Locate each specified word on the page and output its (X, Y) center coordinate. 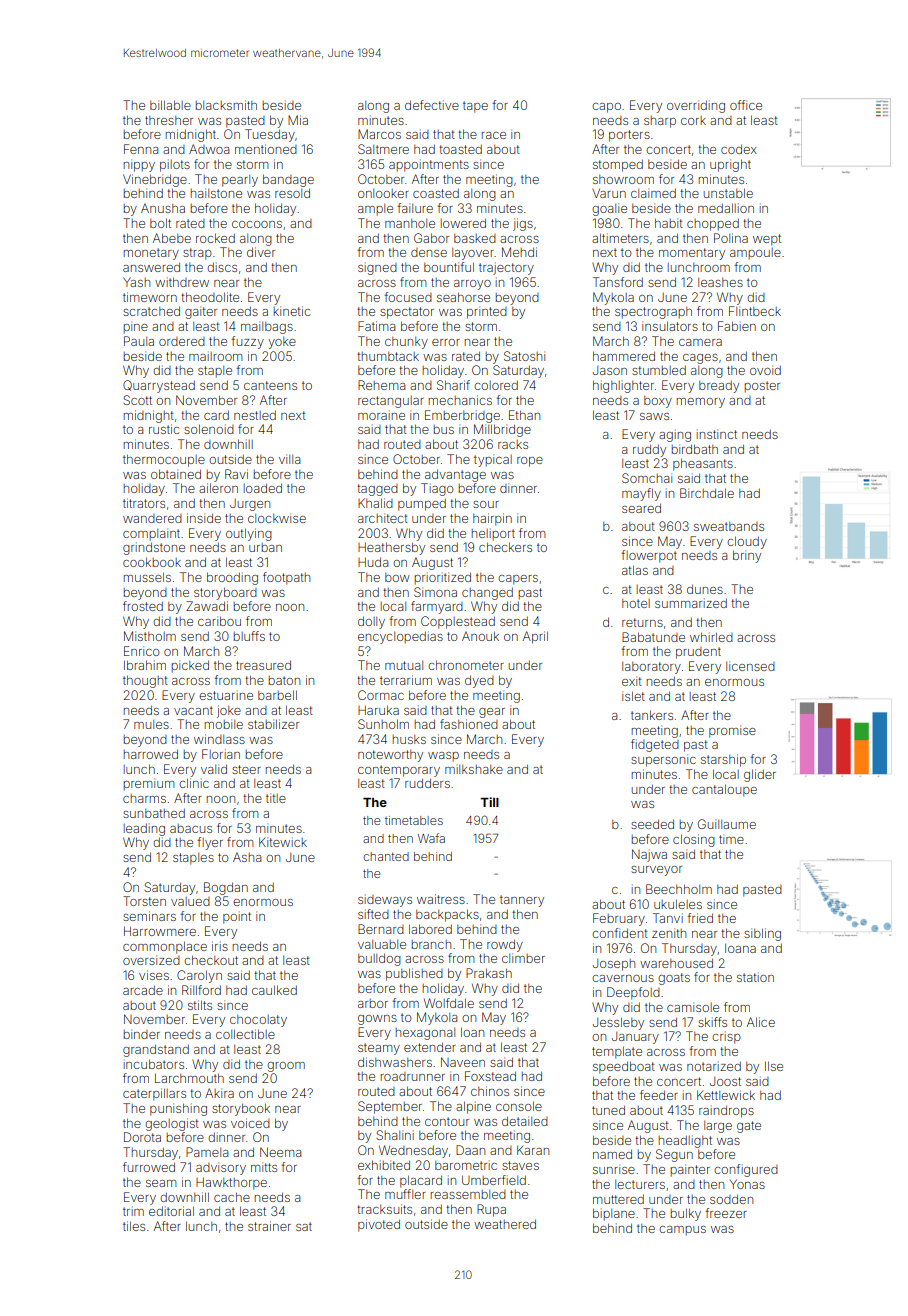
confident (620, 933)
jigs (523, 224)
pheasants (703, 464)
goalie (609, 209)
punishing (178, 1109)
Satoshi (524, 356)
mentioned (266, 149)
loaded (263, 488)
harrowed (151, 754)
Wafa (431, 838)
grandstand (156, 1050)
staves (520, 1165)
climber (523, 958)
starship (723, 760)
